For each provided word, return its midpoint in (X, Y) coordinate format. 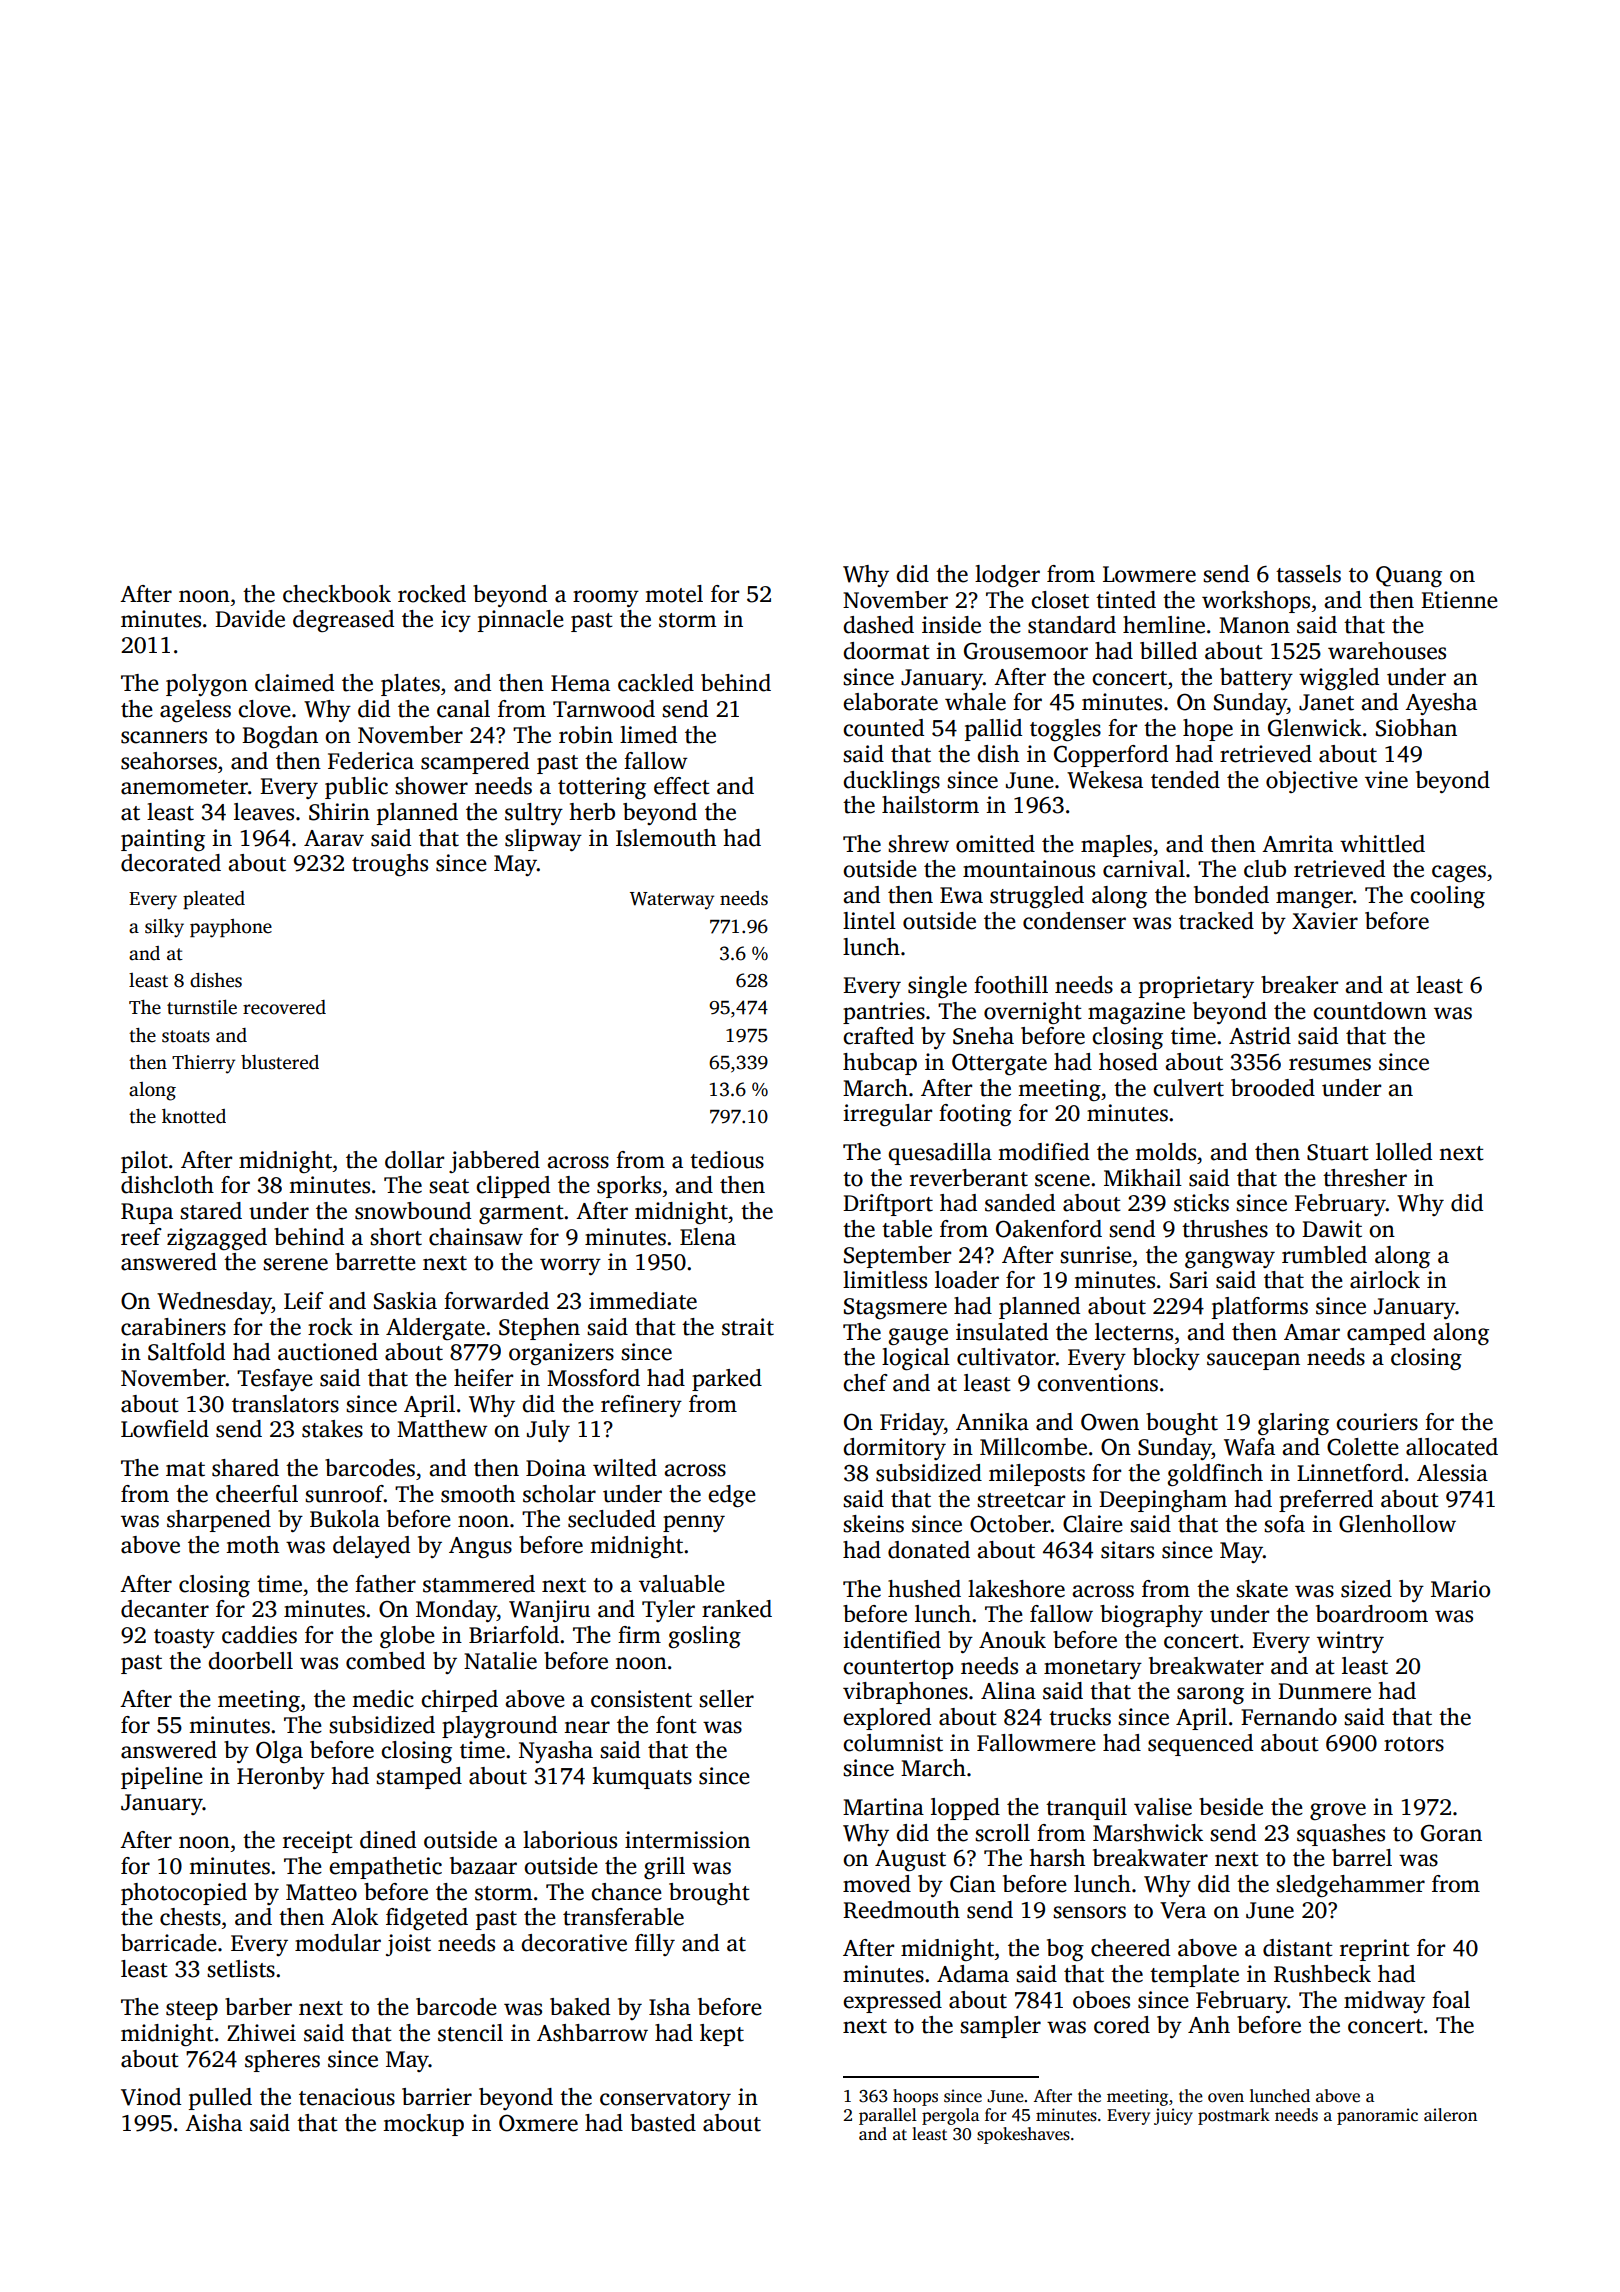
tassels (1308, 574)
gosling (705, 1637)
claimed (294, 683)
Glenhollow (1397, 1524)
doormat (886, 651)
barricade (169, 1943)
